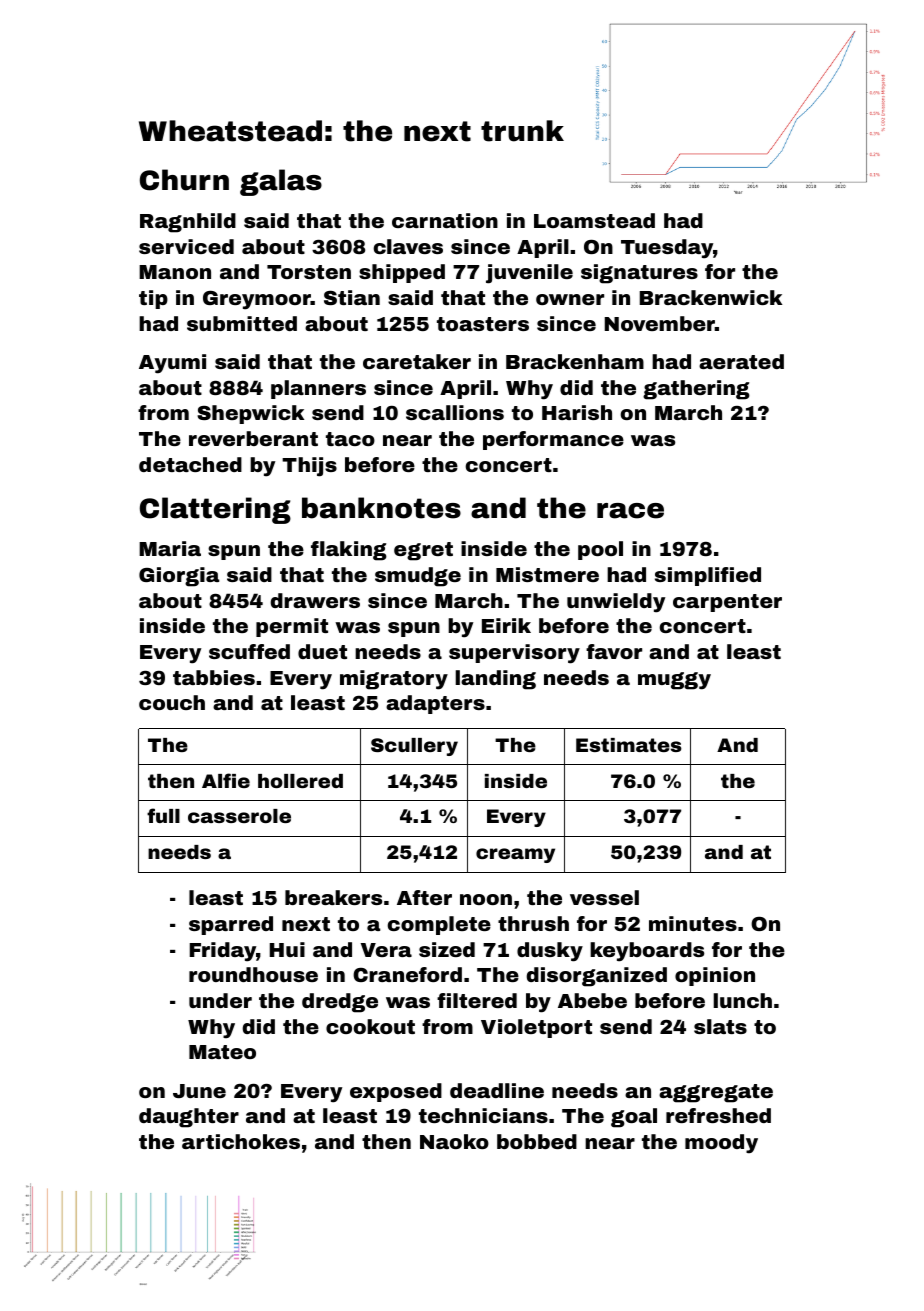 This screenshot has width=924, height=1311. Describe the element at coordinates (634, 1118) in the screenshot. I see `goal` at that location.
